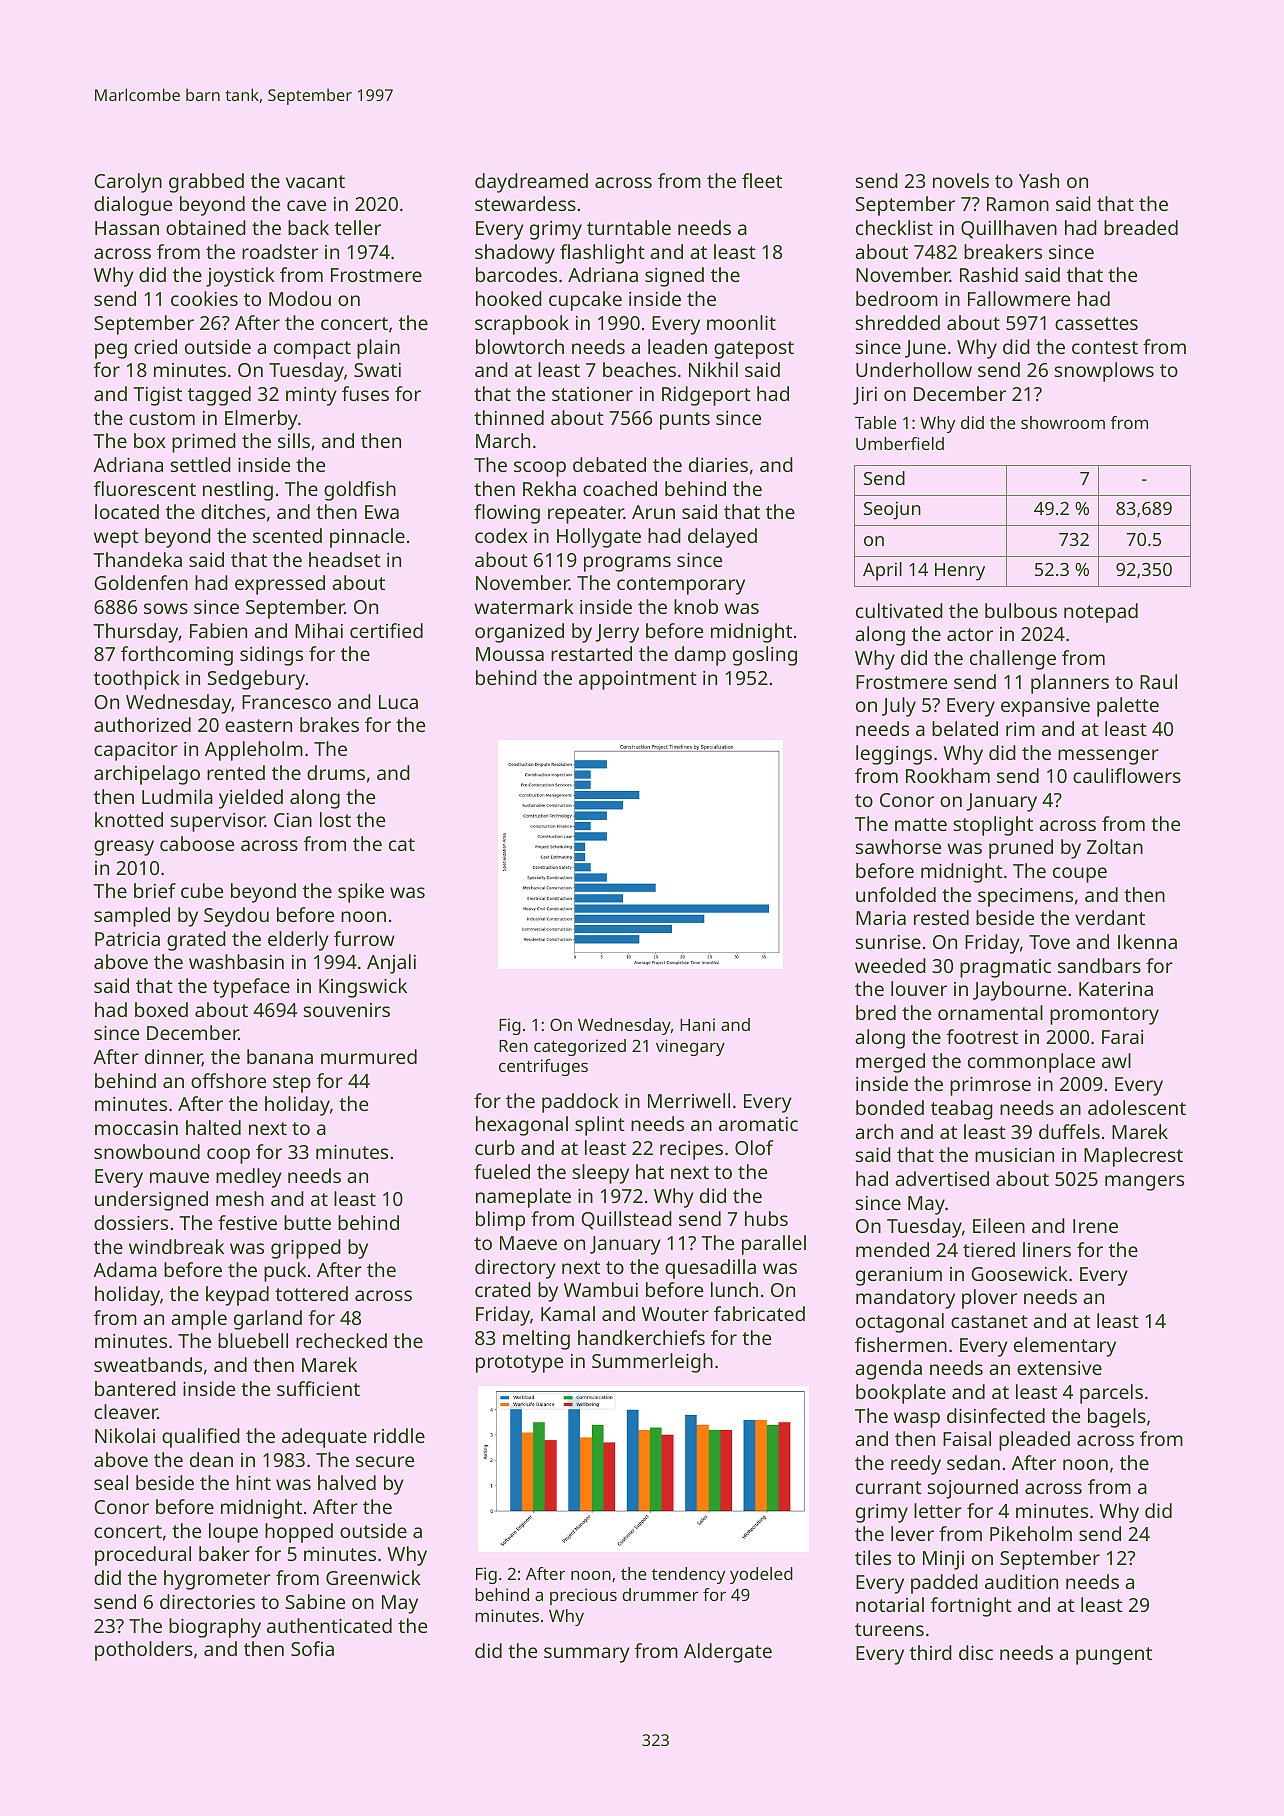  I want to click on crated, so click(503, 1289).
